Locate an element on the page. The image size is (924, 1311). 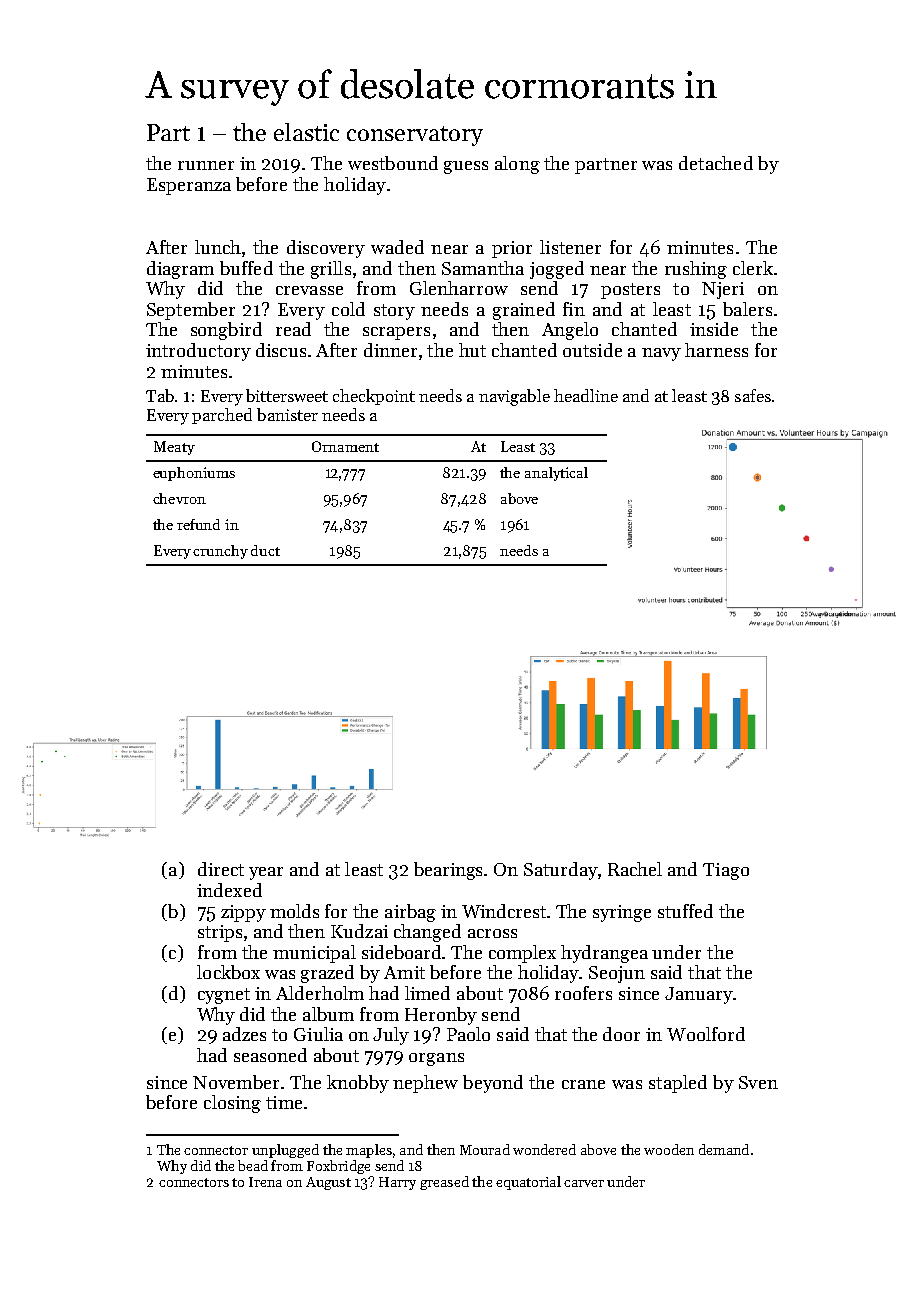
direct is located at coordinates (221, 869).
